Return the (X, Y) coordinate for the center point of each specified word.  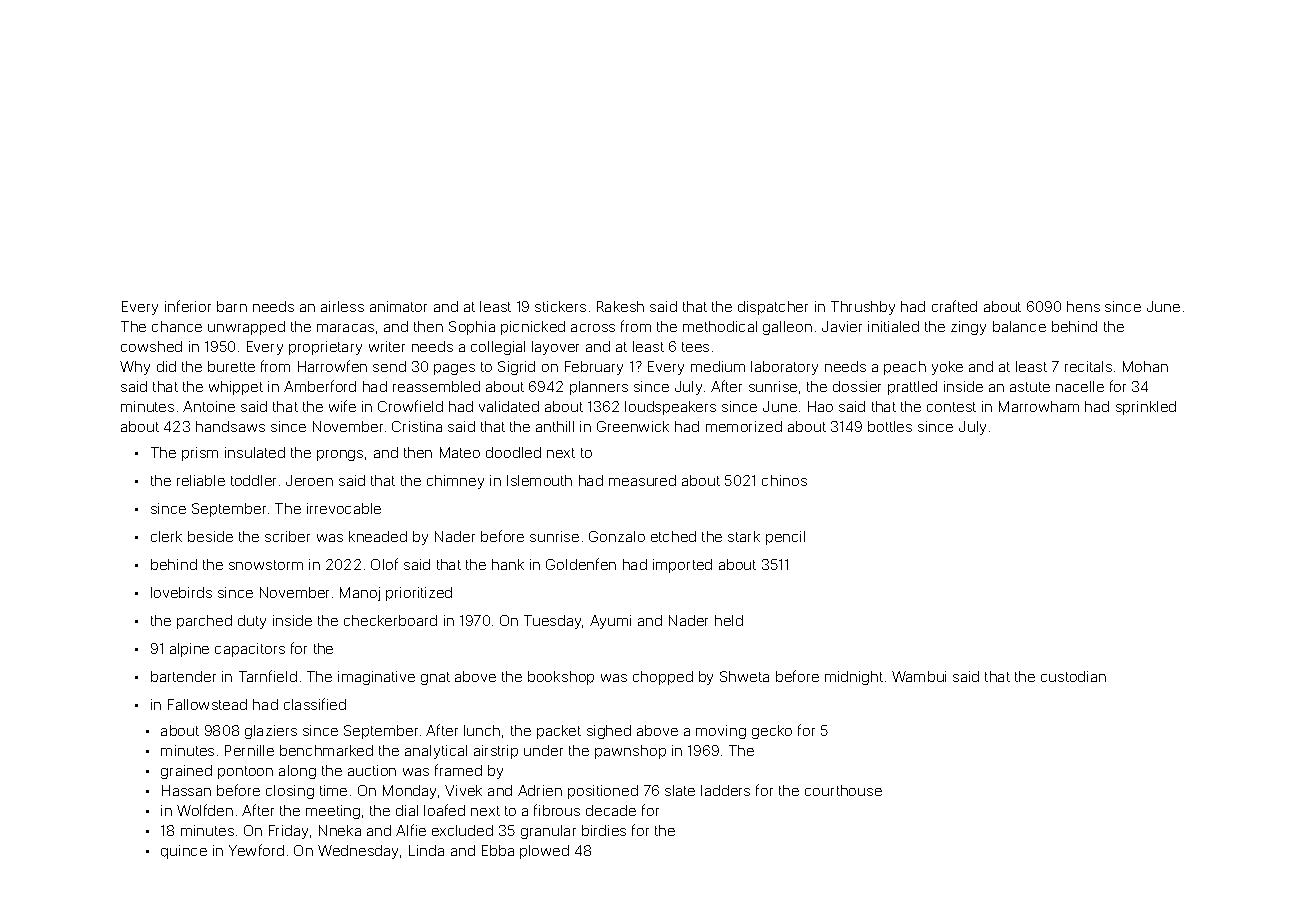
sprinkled (1146, 408)
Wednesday (358, 852)
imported (682, 566)
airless (342, 306)
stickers (560, 306)
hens (1083, 306)
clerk (166, 536)
